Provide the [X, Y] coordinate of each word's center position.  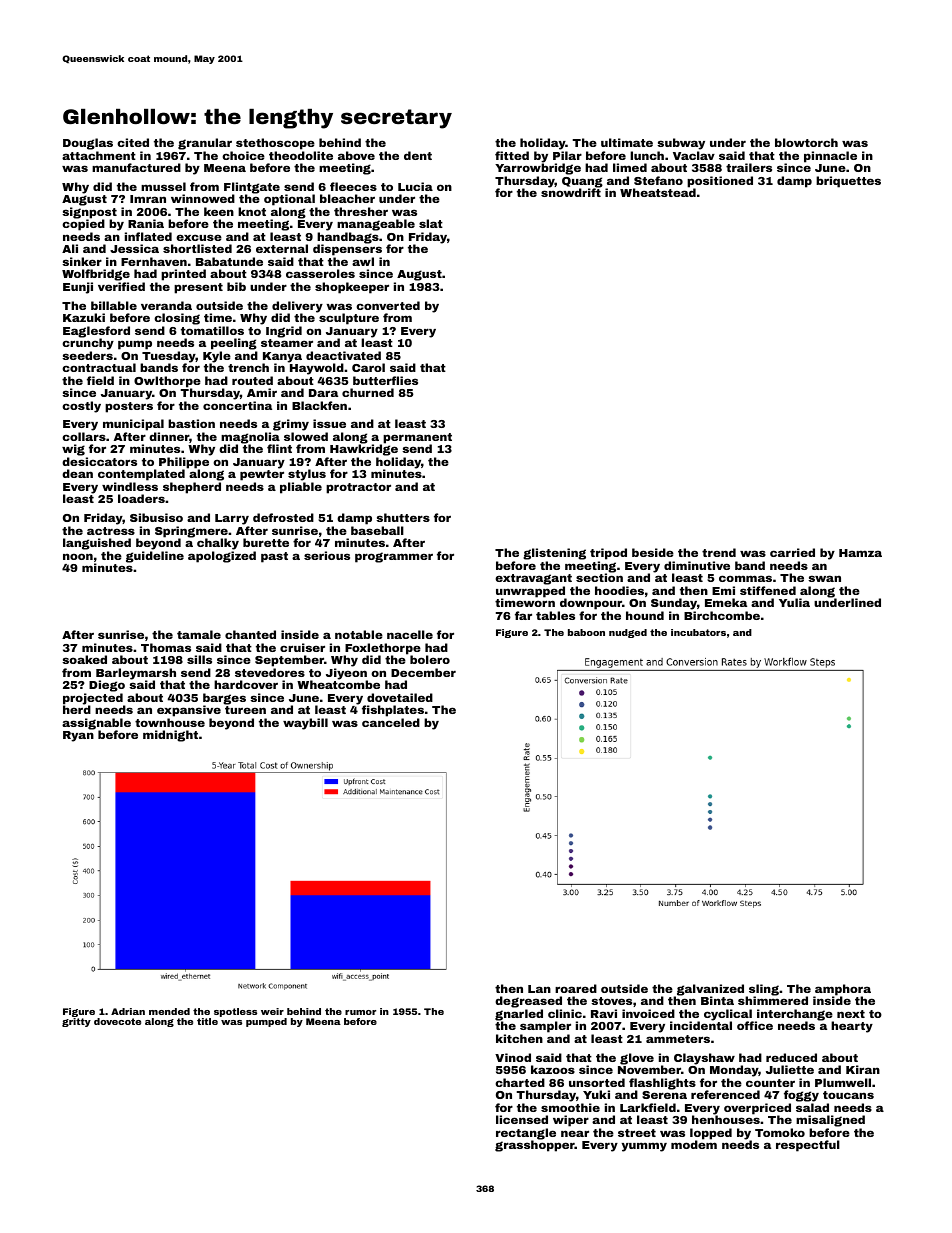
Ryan [78, 736]
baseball [377, 530]
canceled [391, 722]
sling [763, 990]
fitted [512, 155]
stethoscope [275, 144]
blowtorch [806, 142]
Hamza [860, 553]
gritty [76, 1022]
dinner [169, 436]
